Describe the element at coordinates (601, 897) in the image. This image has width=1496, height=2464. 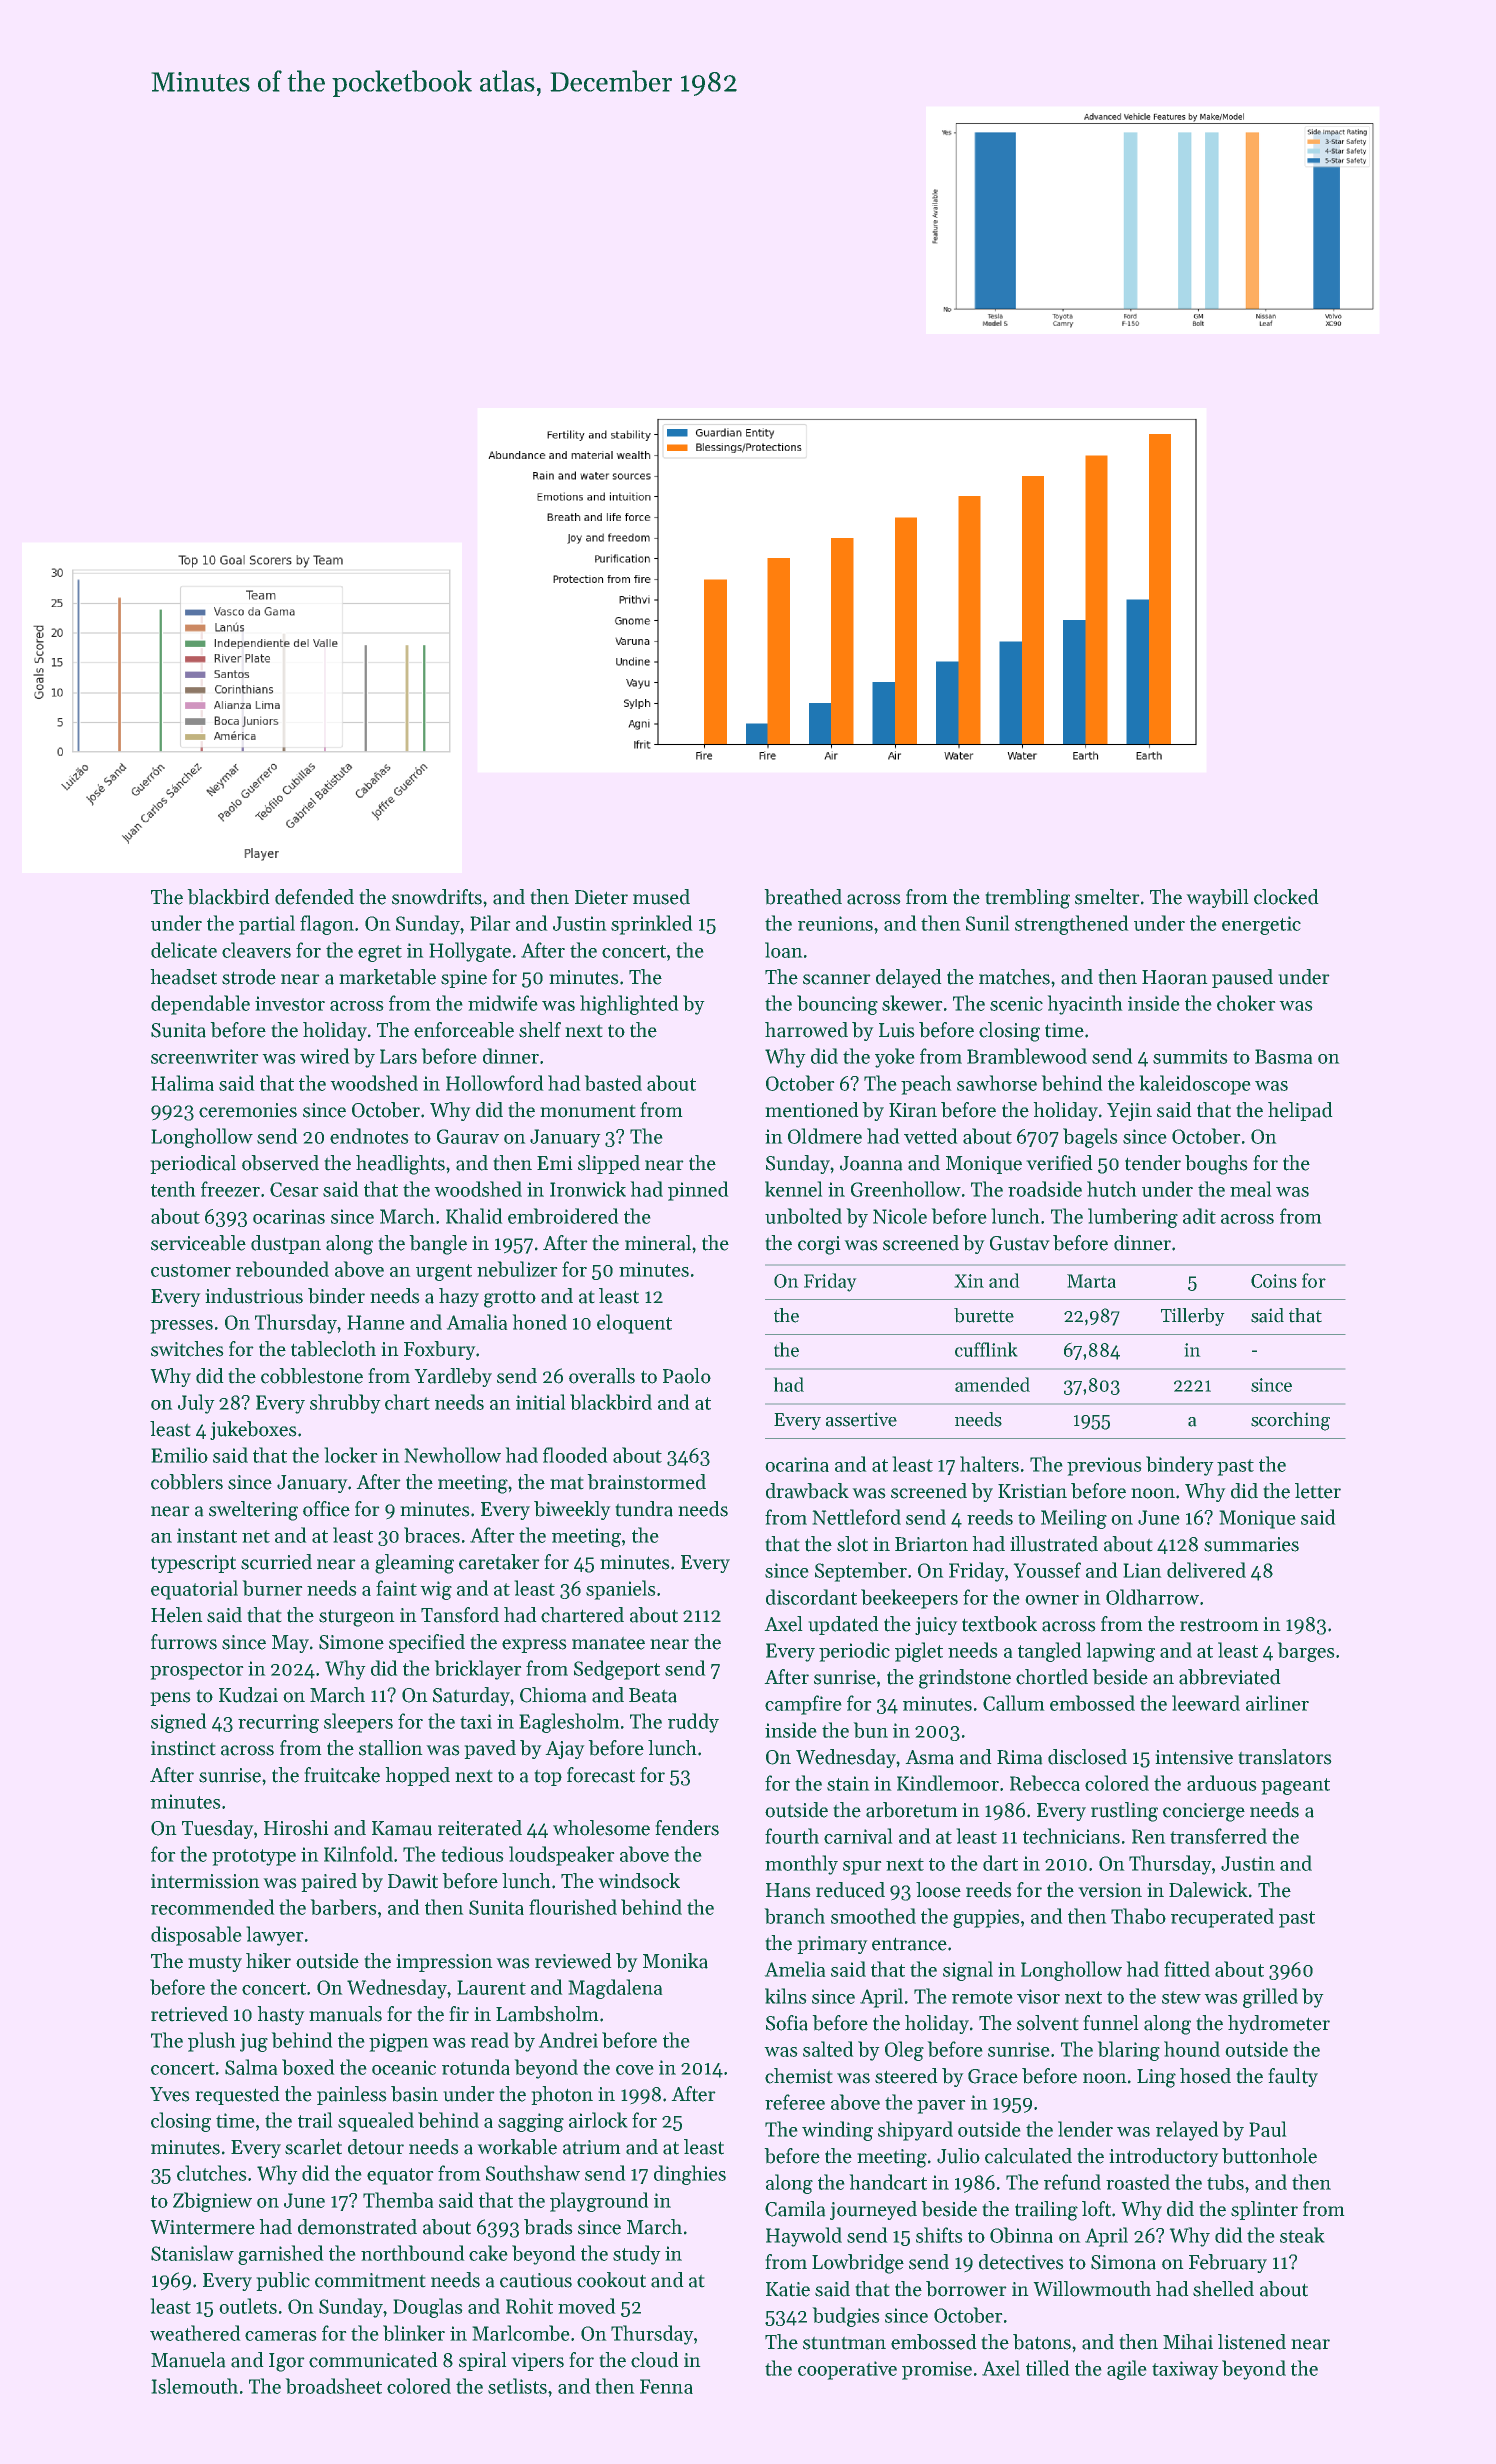
I see `Dieter` at that location.
